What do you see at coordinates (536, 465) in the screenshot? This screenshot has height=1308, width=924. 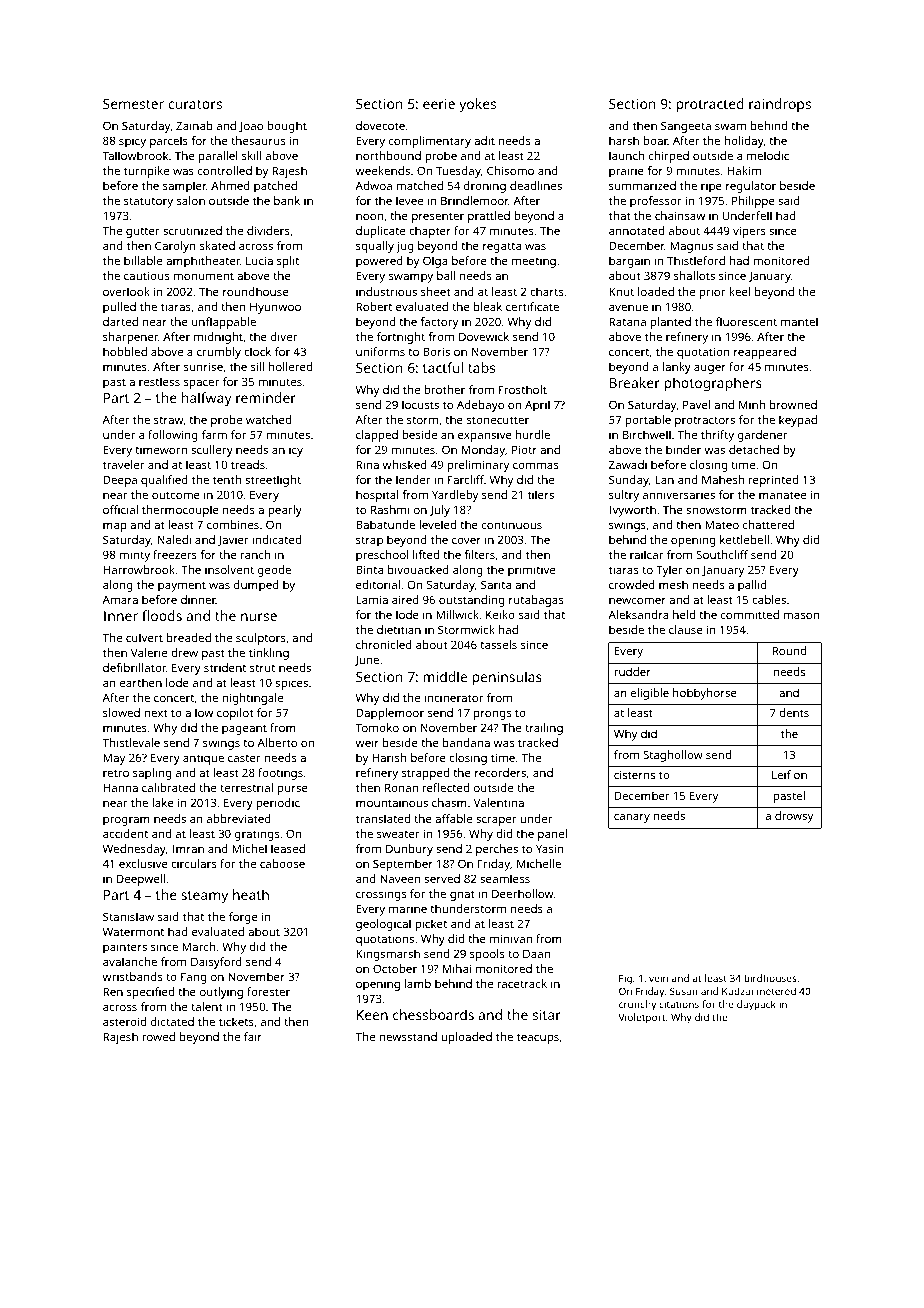 I see `commas` at bounding box center [536, 465].
